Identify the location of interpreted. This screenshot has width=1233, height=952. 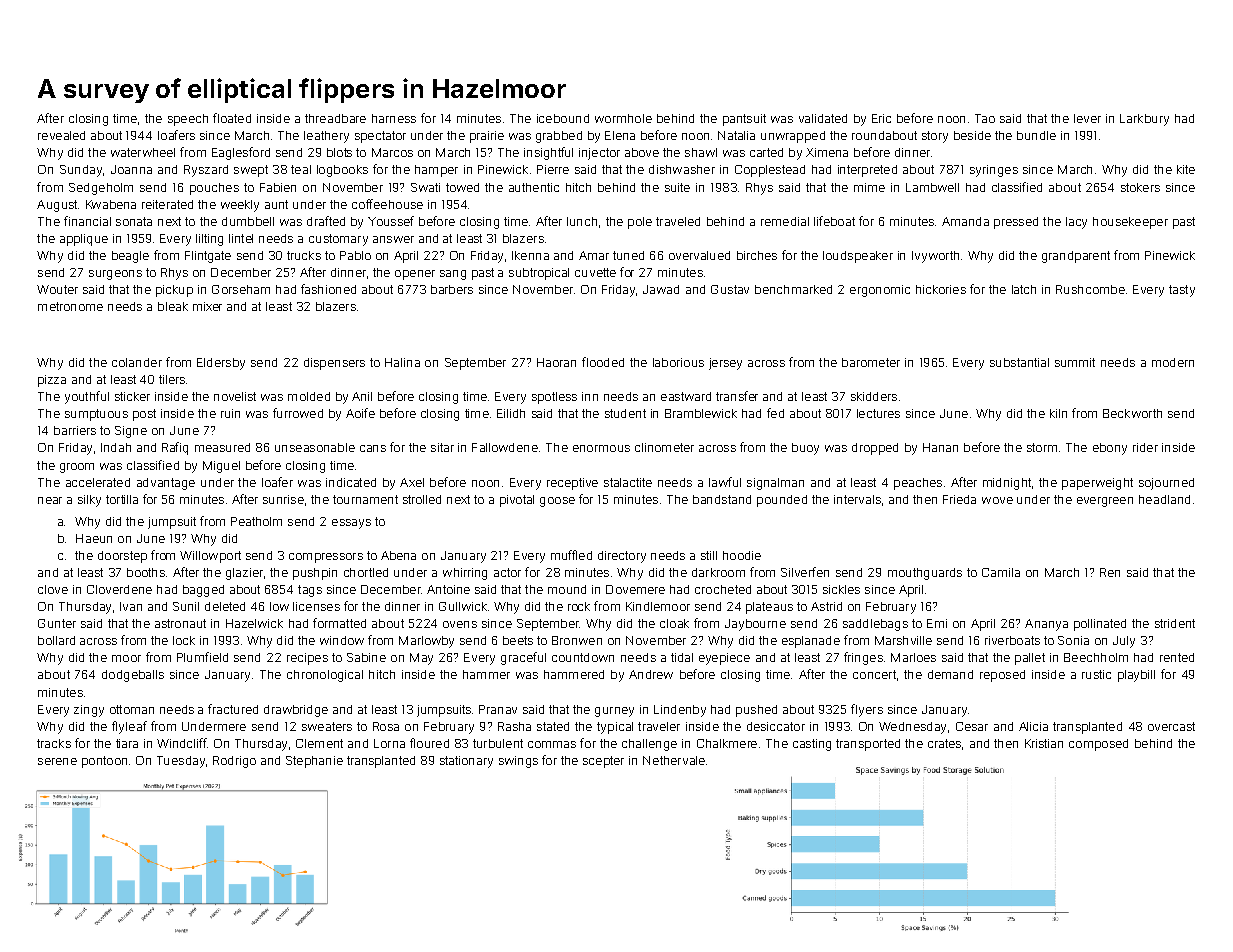
(867, 171).
